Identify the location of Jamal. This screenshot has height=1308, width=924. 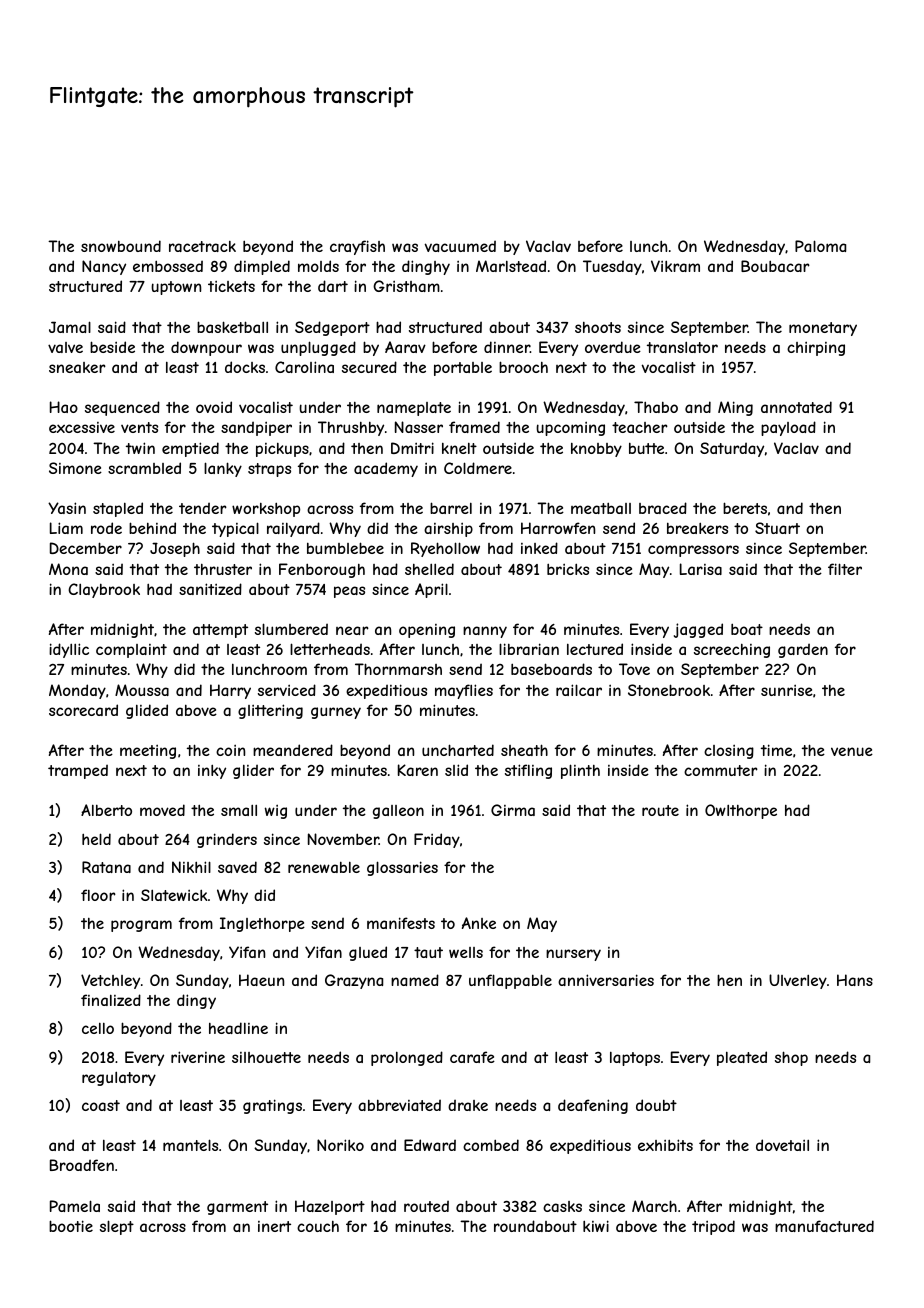
(70, 327).
